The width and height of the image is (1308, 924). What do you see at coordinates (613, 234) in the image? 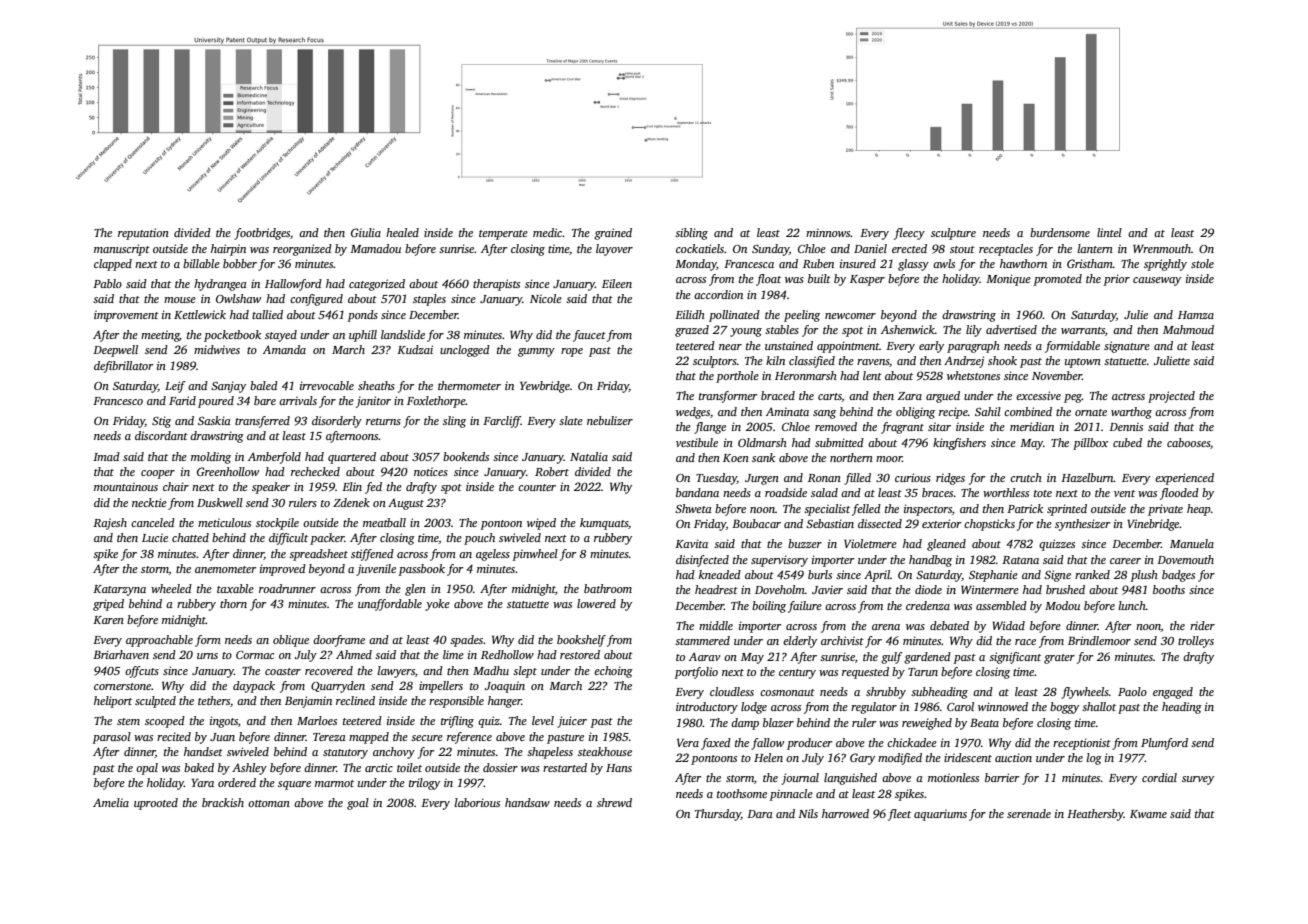
I see `grained` at bounding box center [613, 234].
